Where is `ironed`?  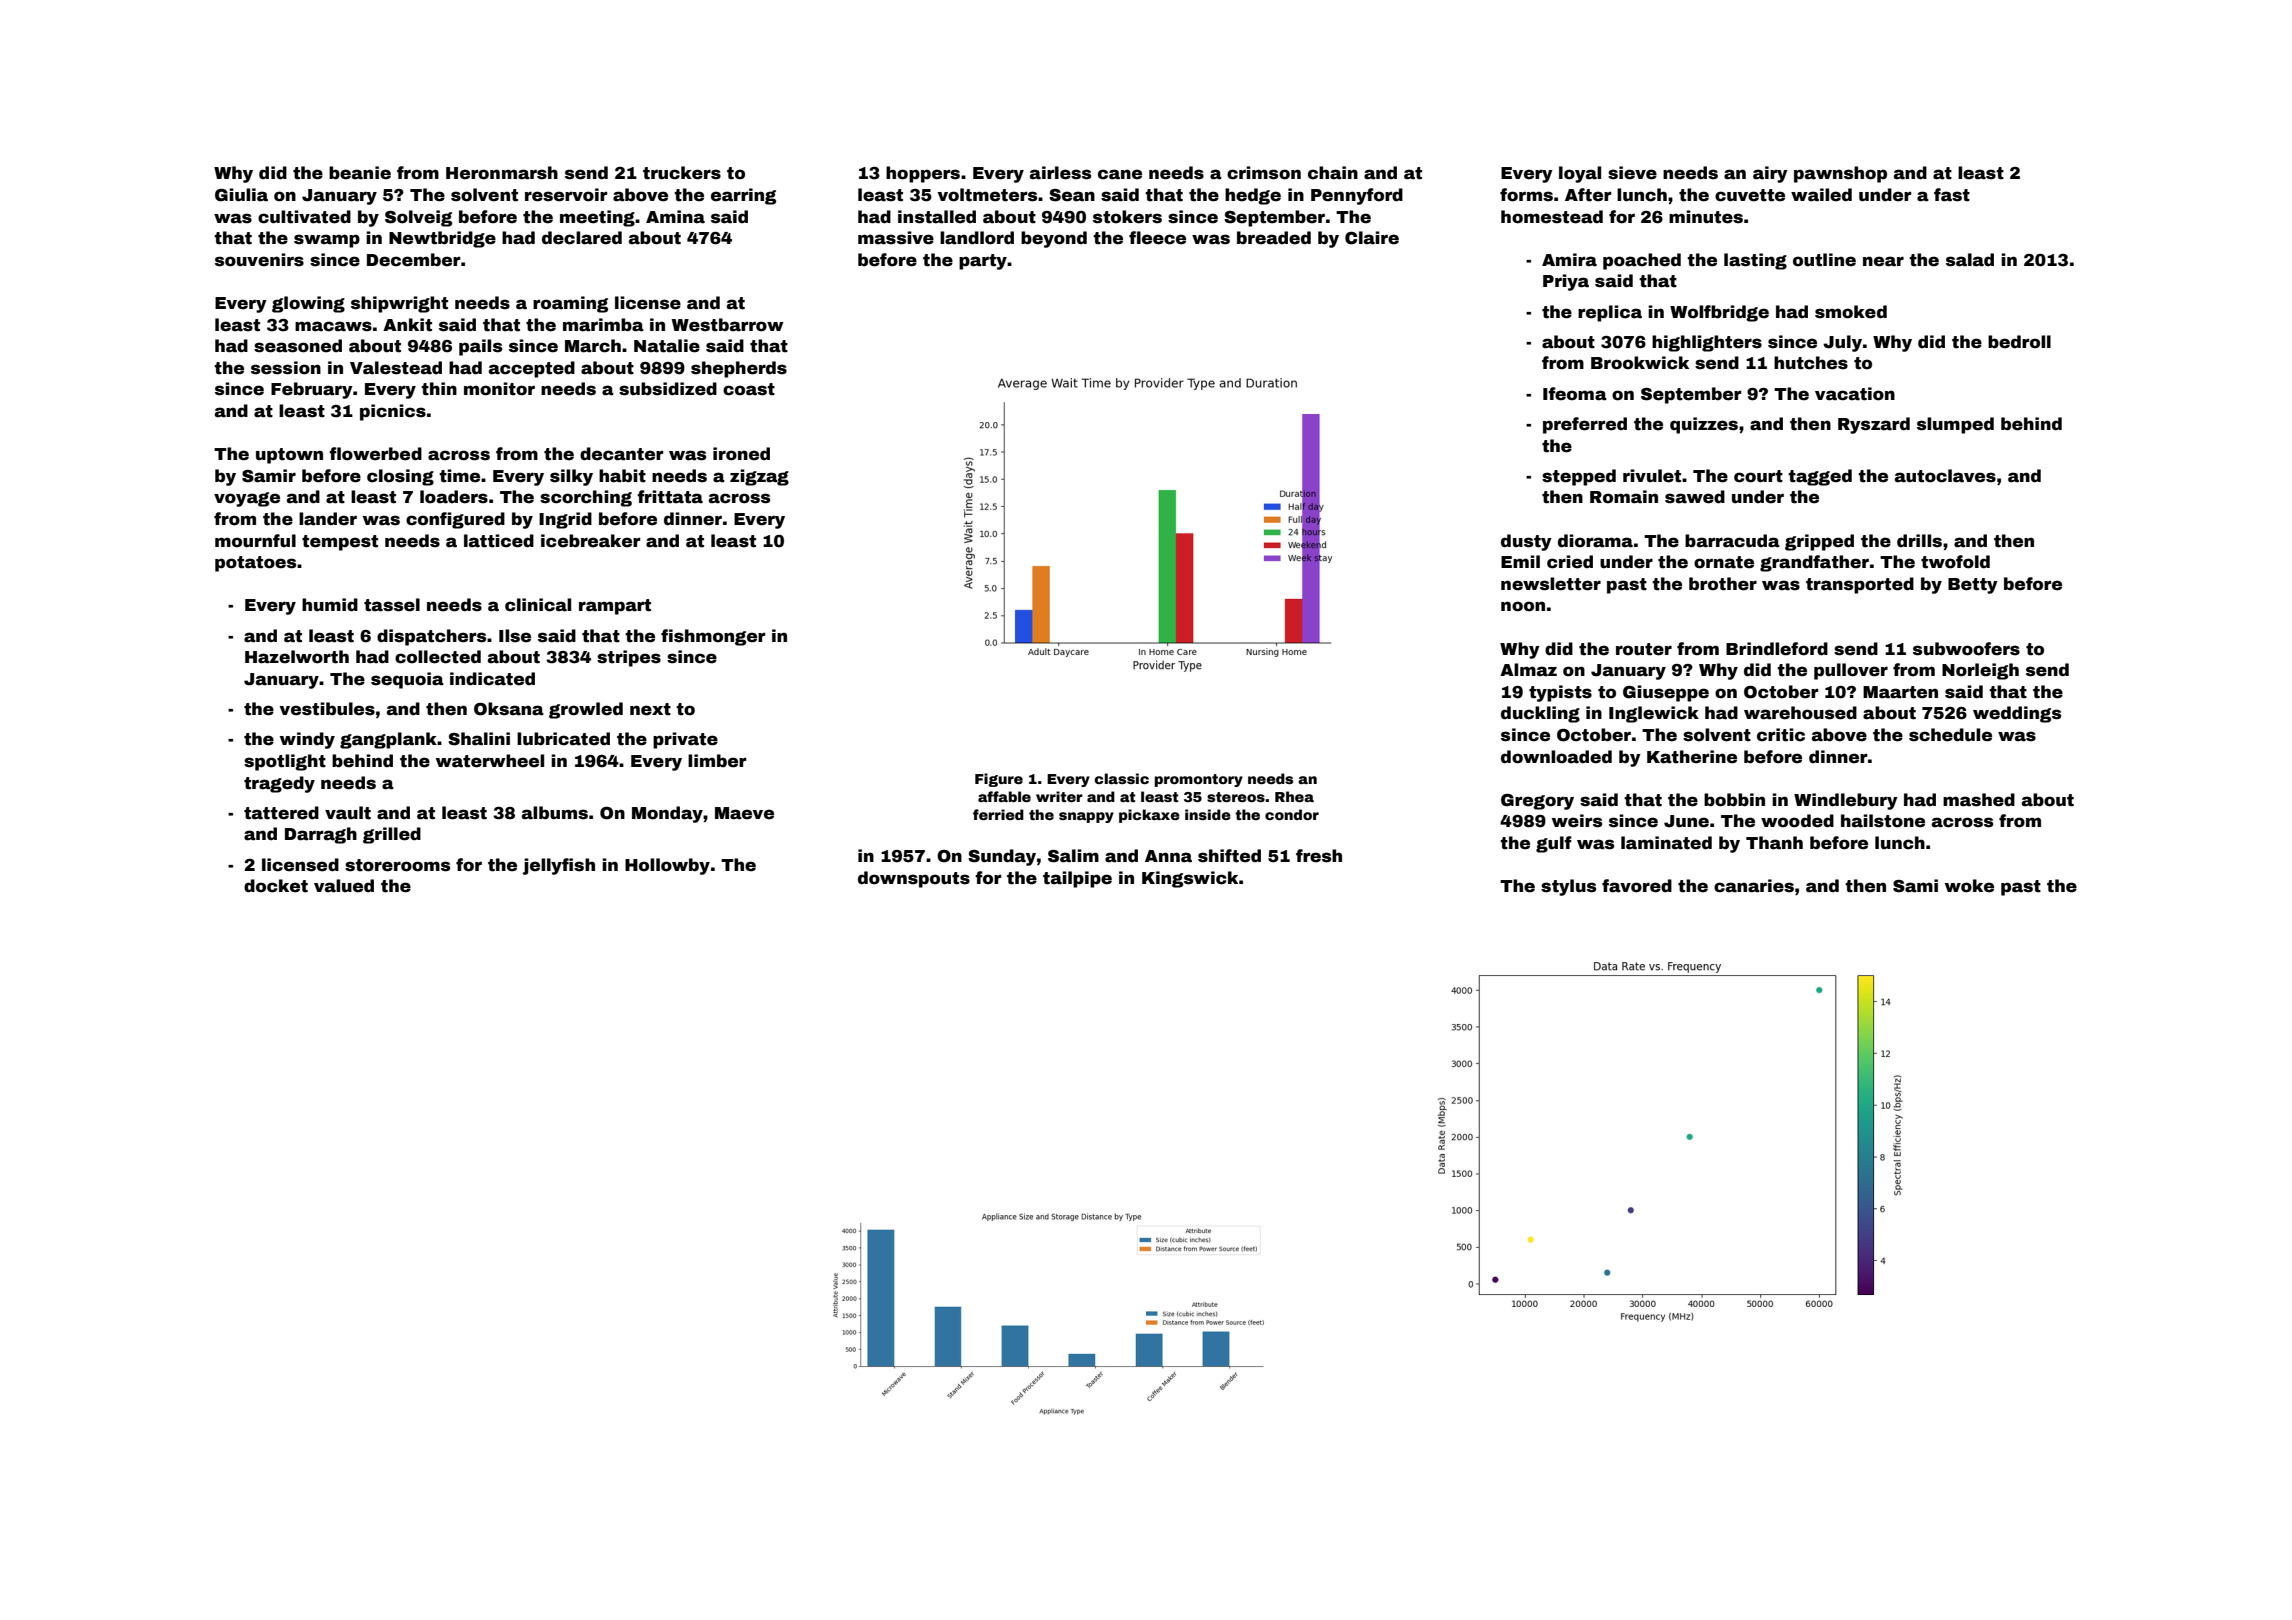 ironed is located at coordinates (741, 454).
